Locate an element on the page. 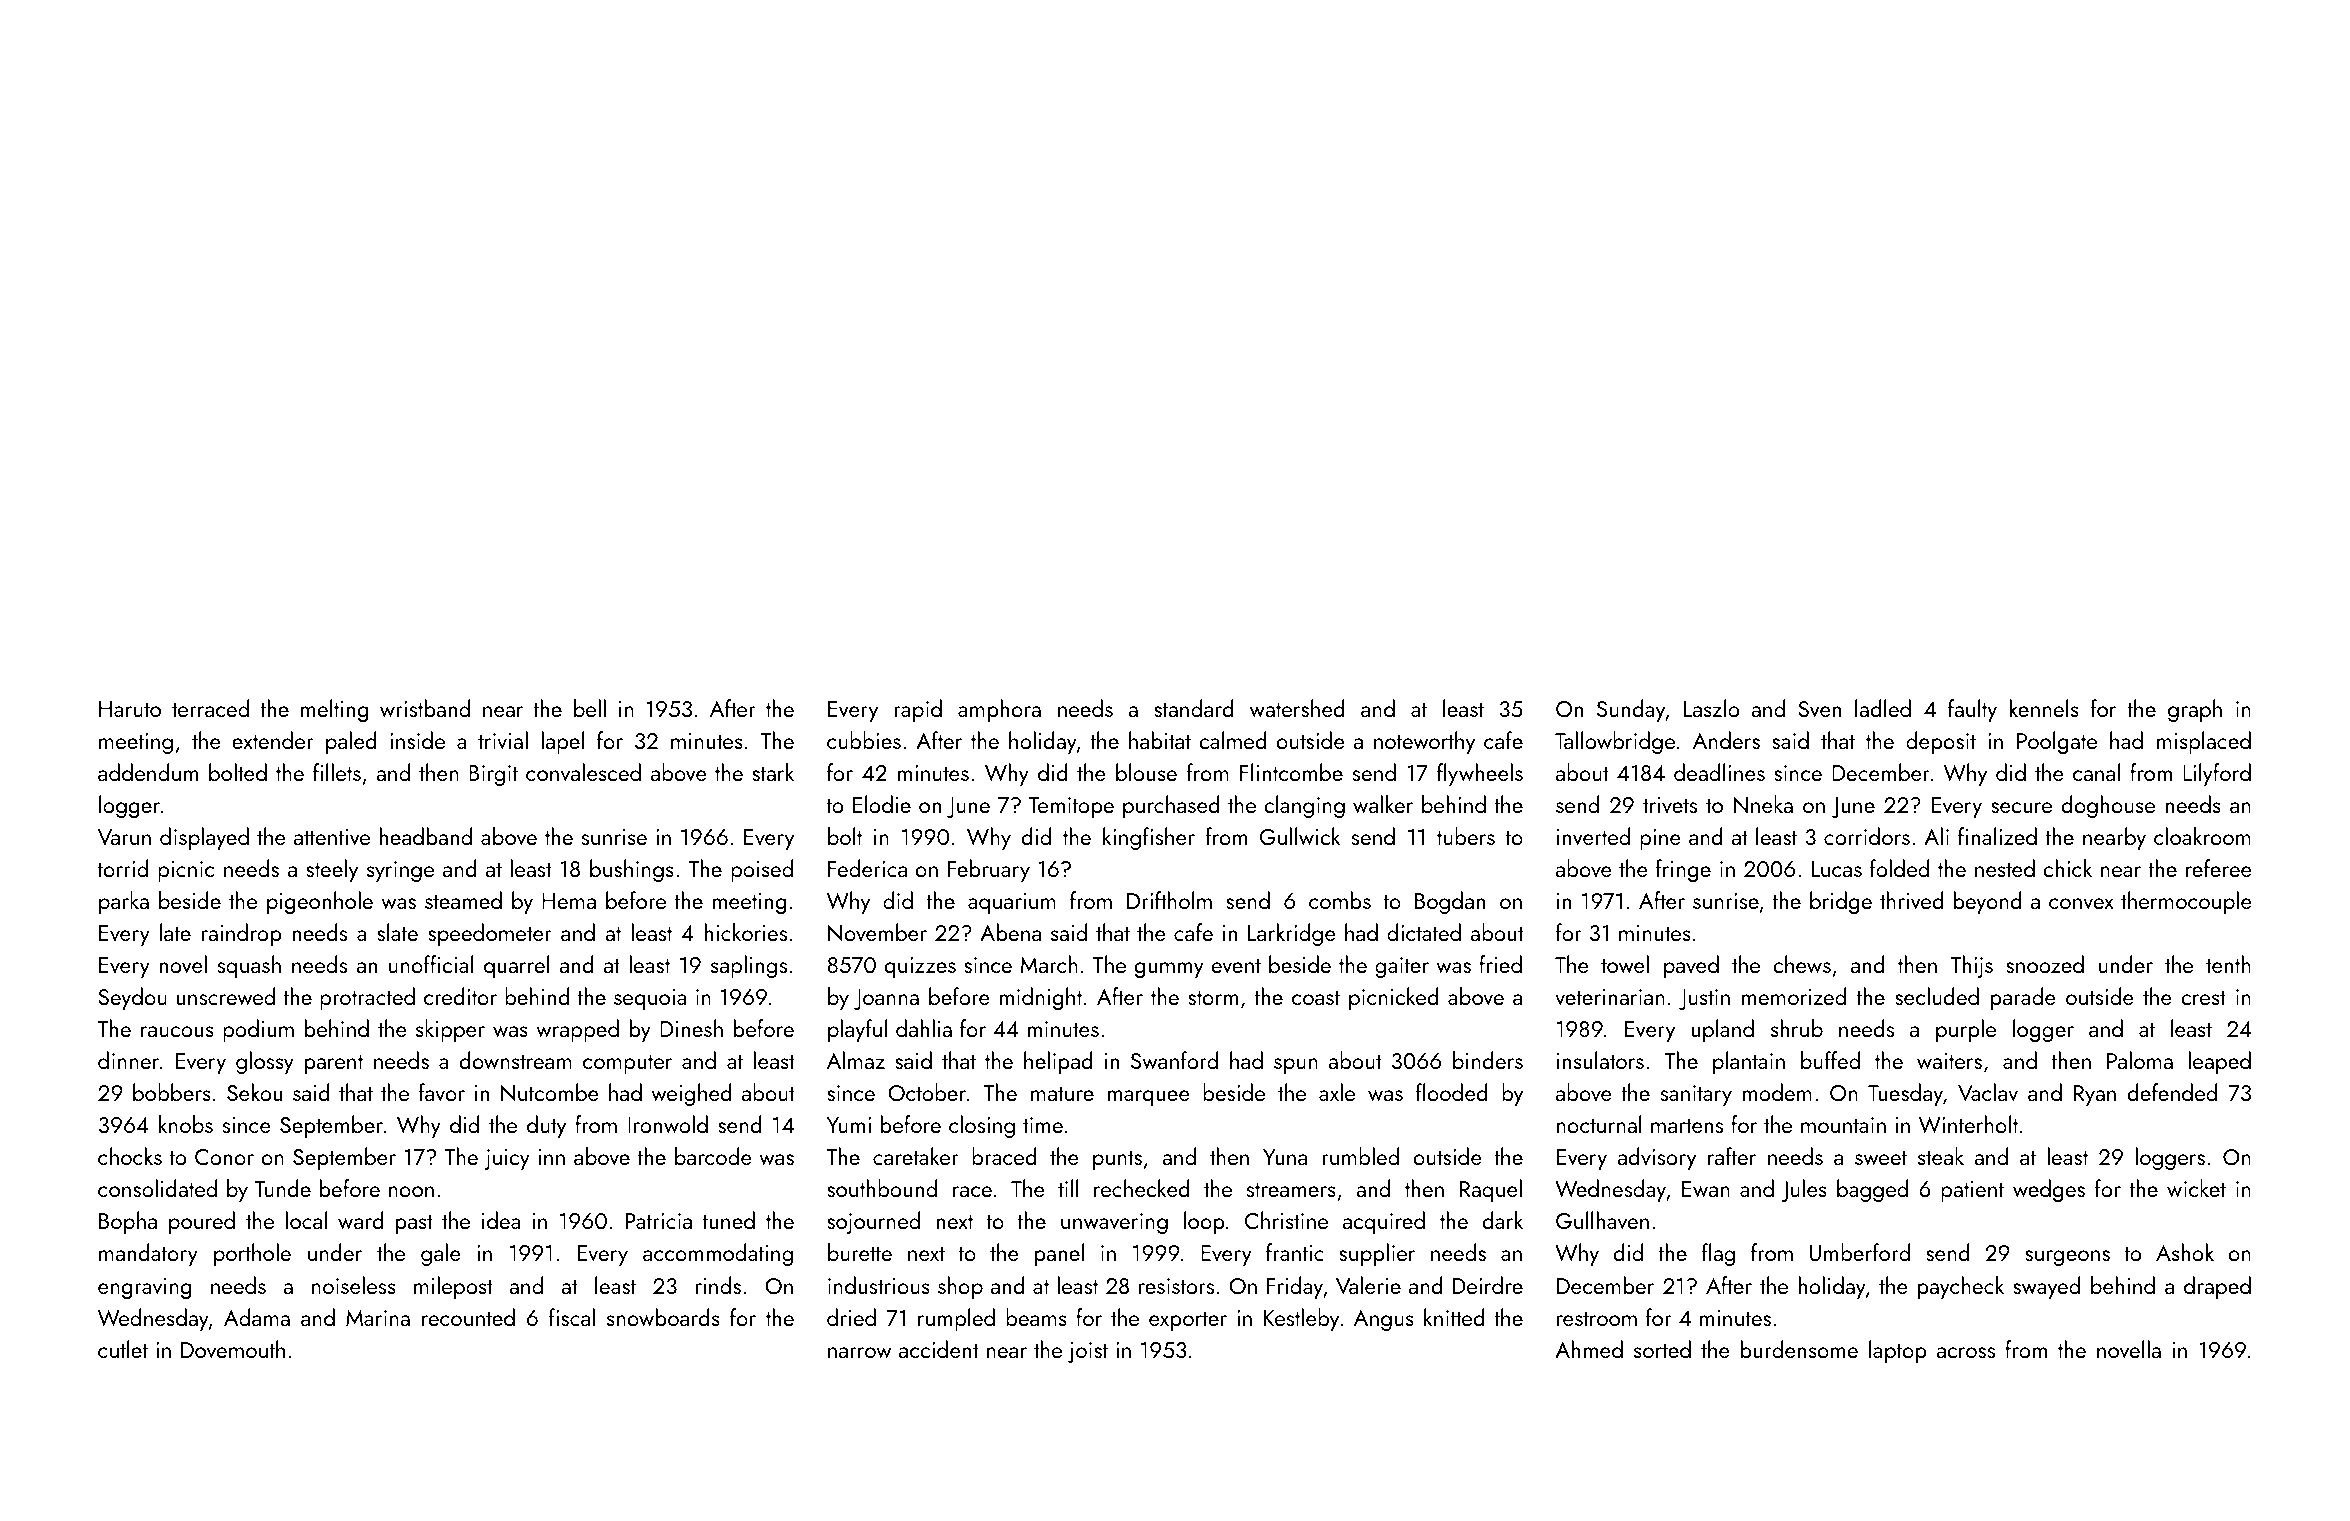  defended is located at coordinates (2172, 1092).
